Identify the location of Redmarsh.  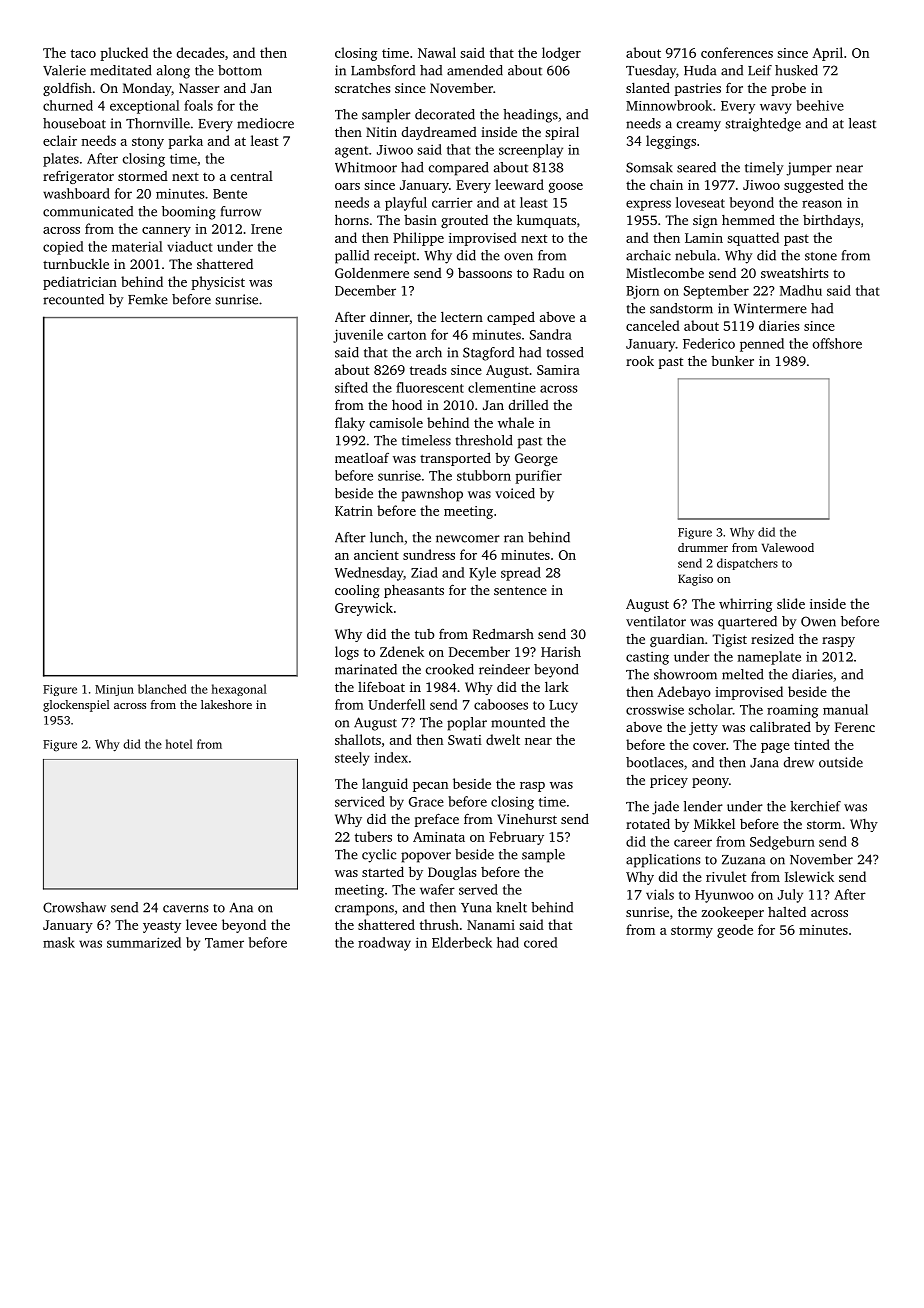
(503, 634).
